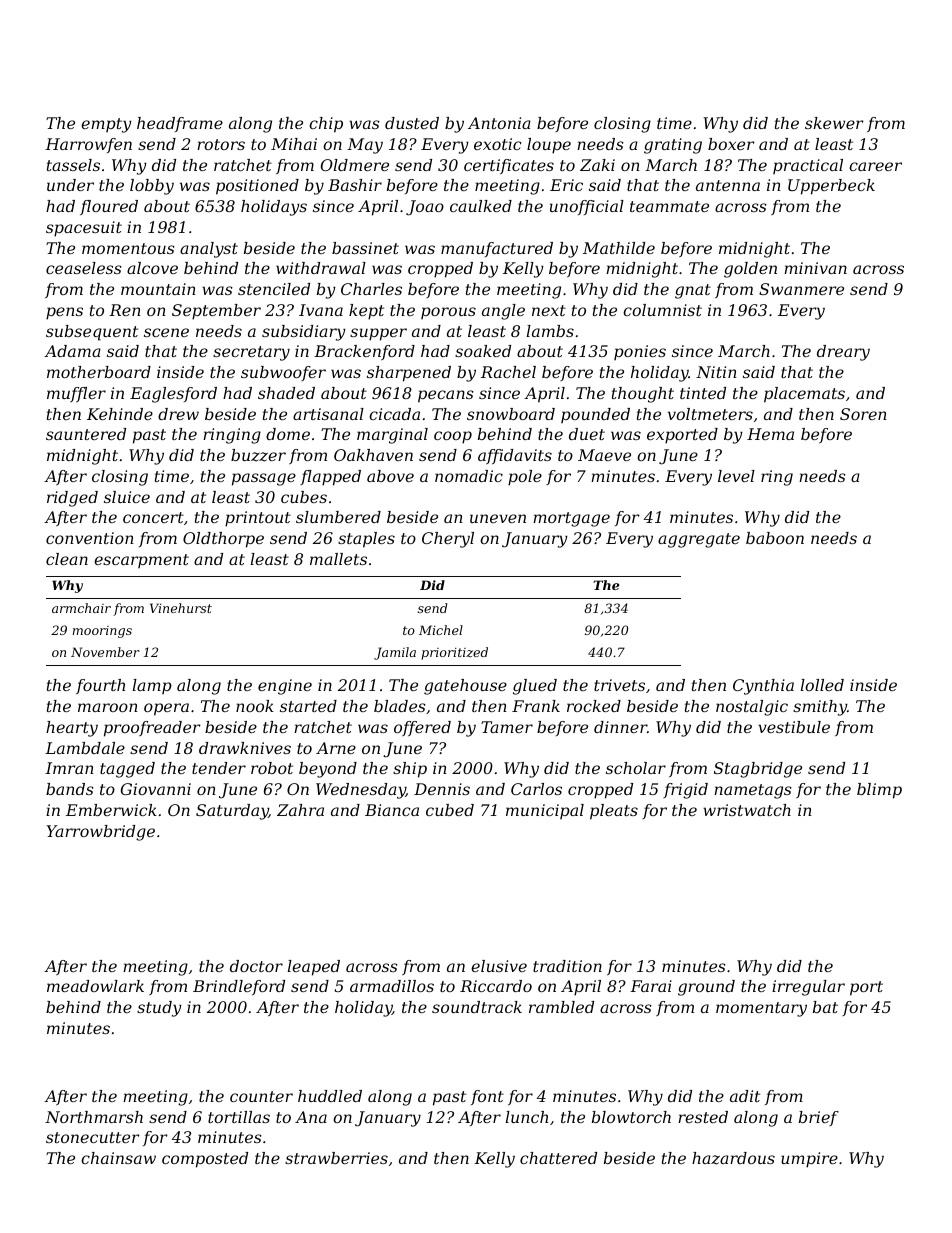  Describe the element at coordinates (365, 248) in the screenshot. I see `bassinet` at that location.
